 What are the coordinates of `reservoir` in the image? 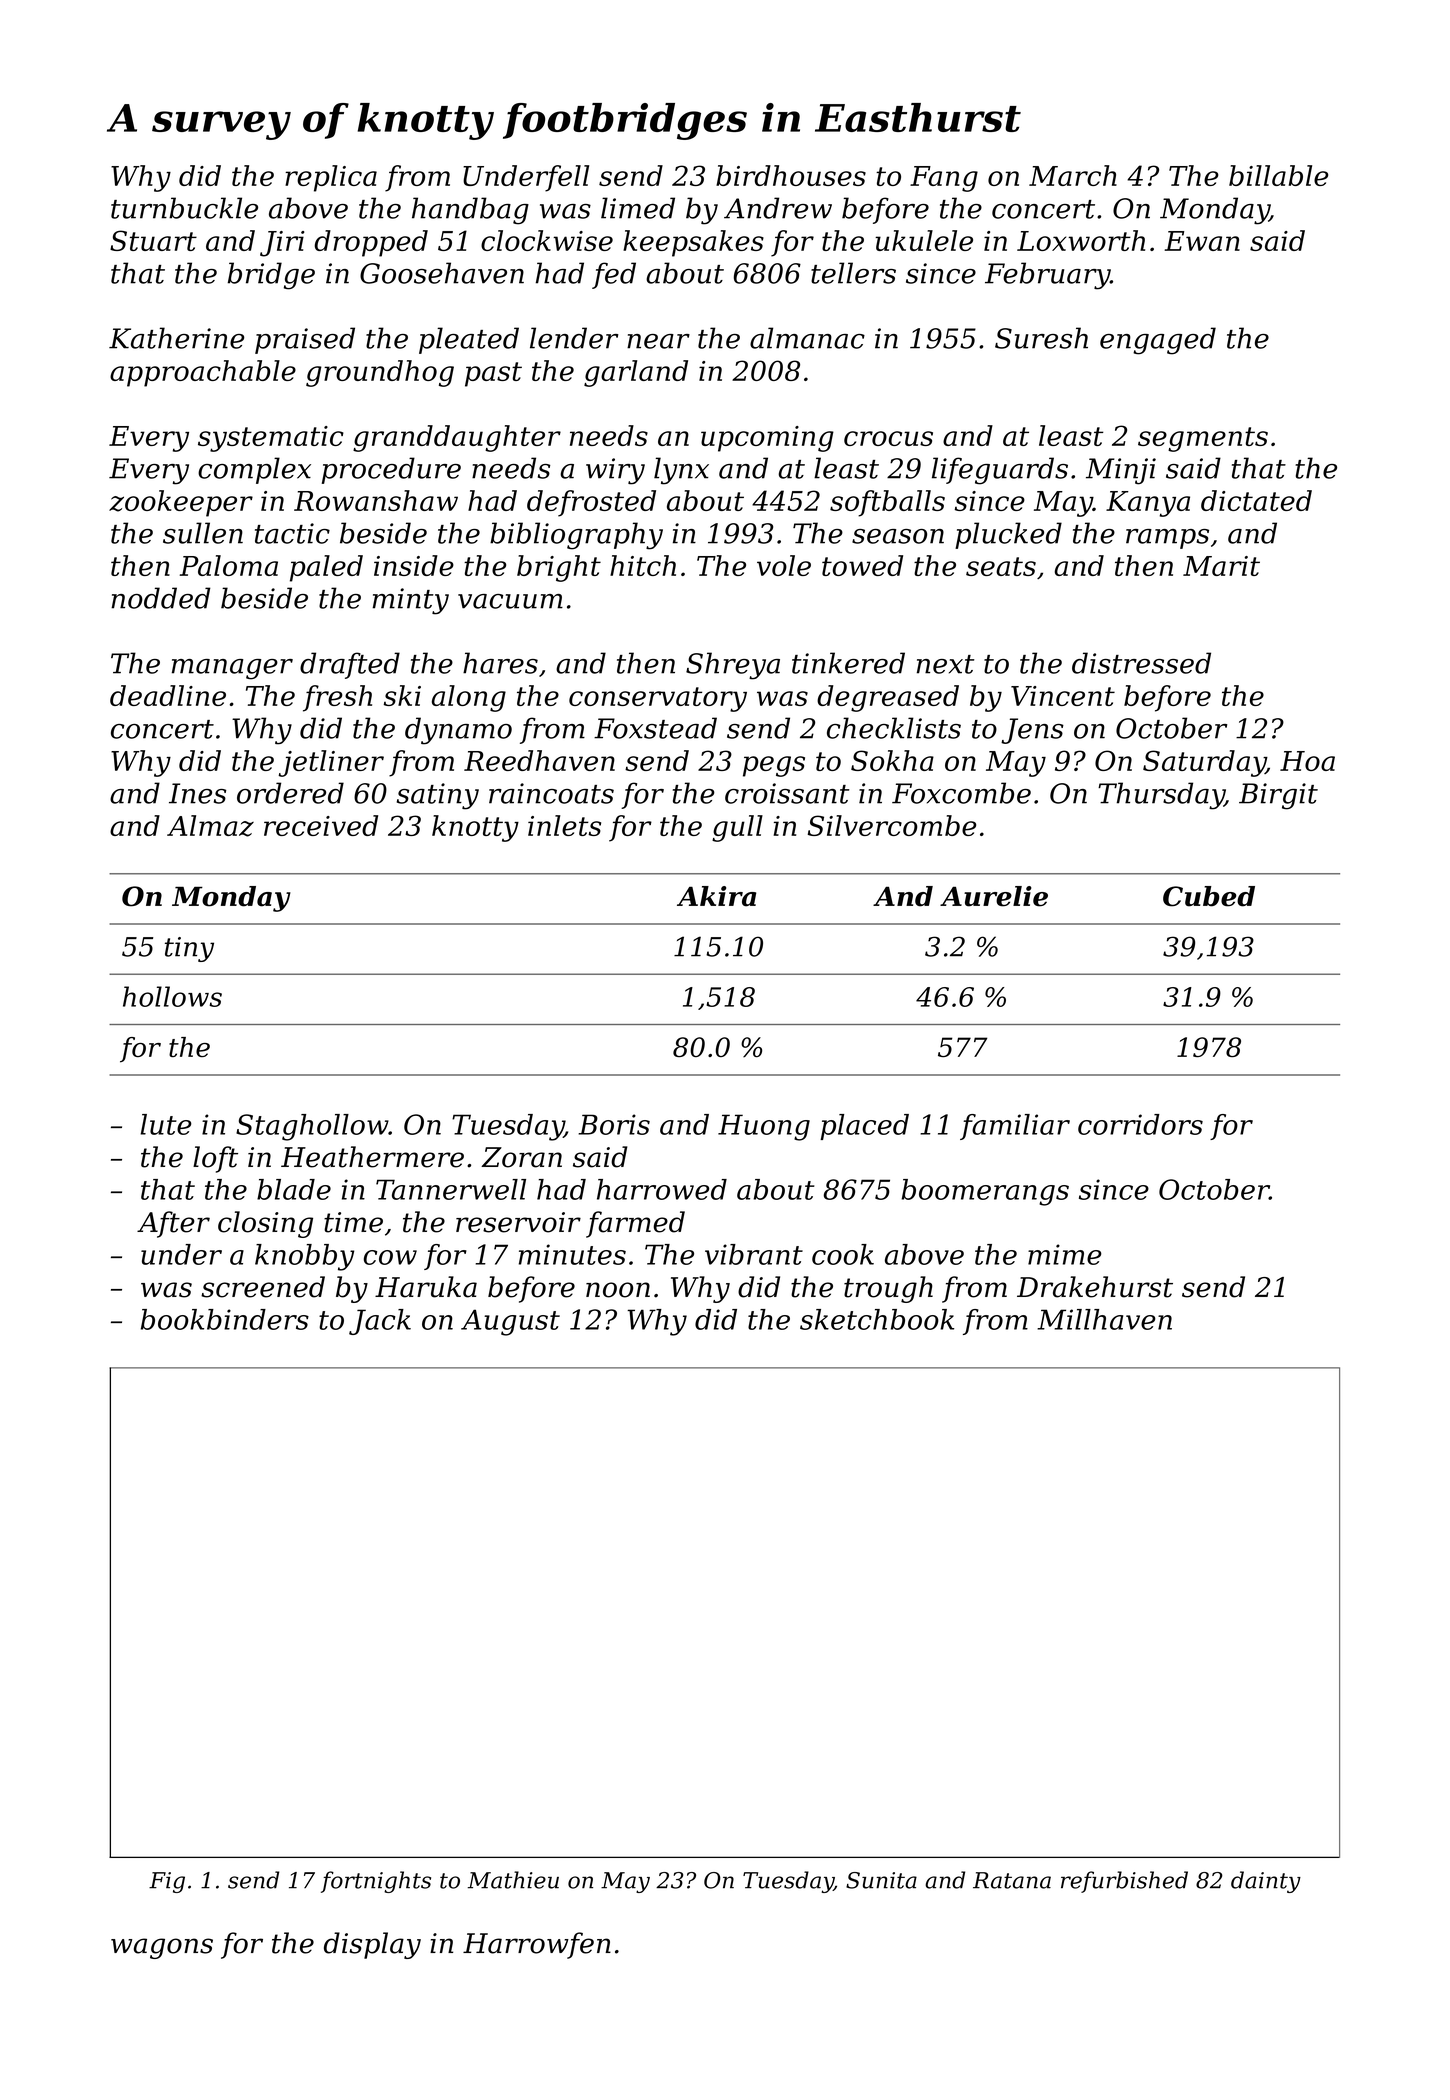 It's located at (518, 1222).
